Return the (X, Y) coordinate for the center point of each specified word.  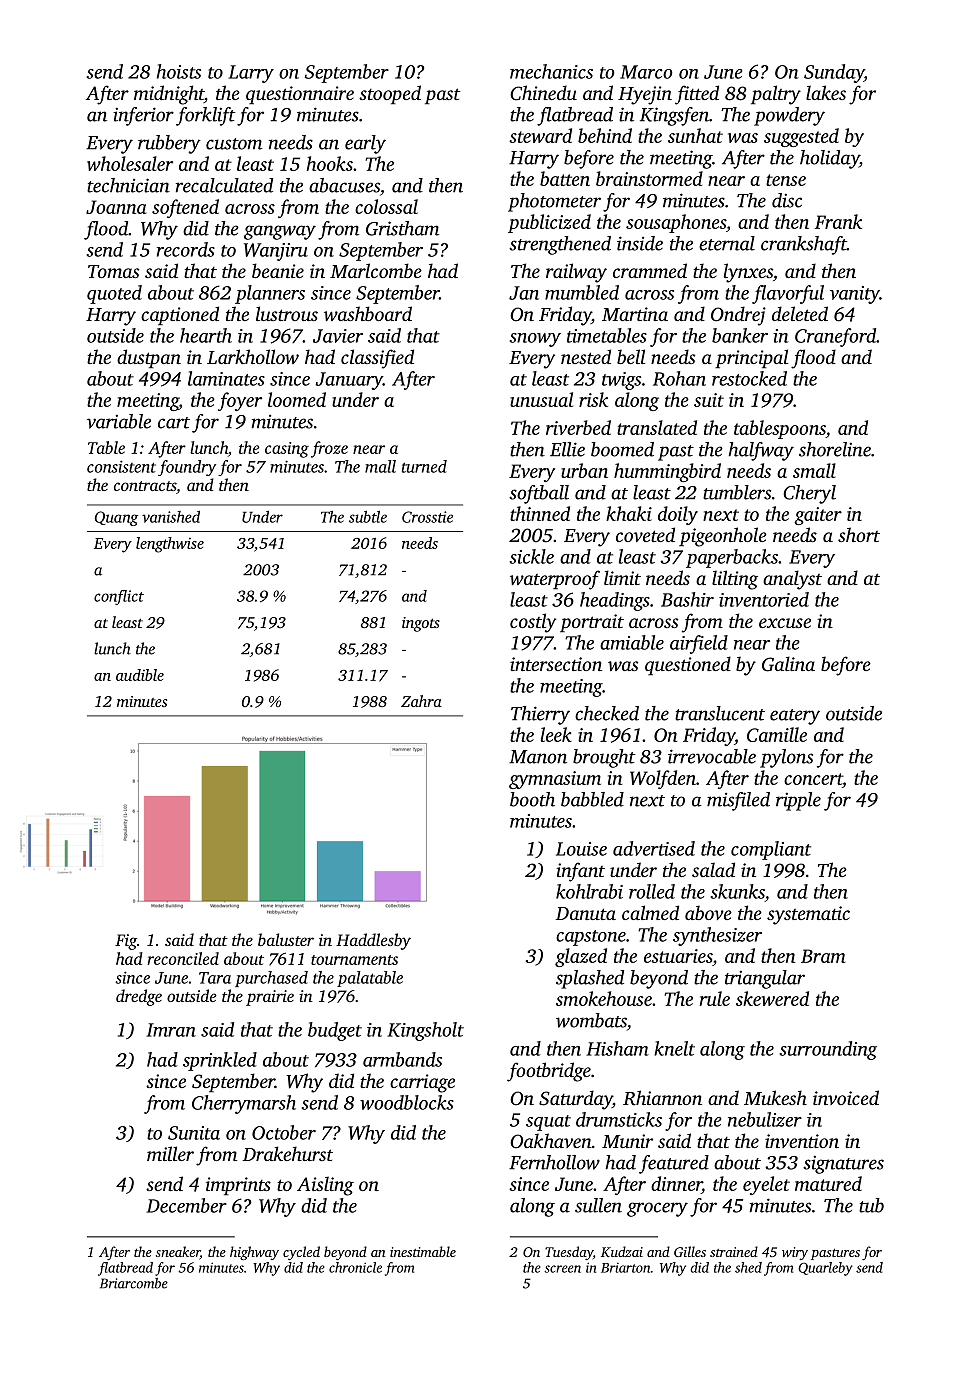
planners (270, 294)
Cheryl (809, 494)
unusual (541, 399)
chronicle (355, 1267)
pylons (786, 758)
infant (580, 872)
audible (140, 675)
